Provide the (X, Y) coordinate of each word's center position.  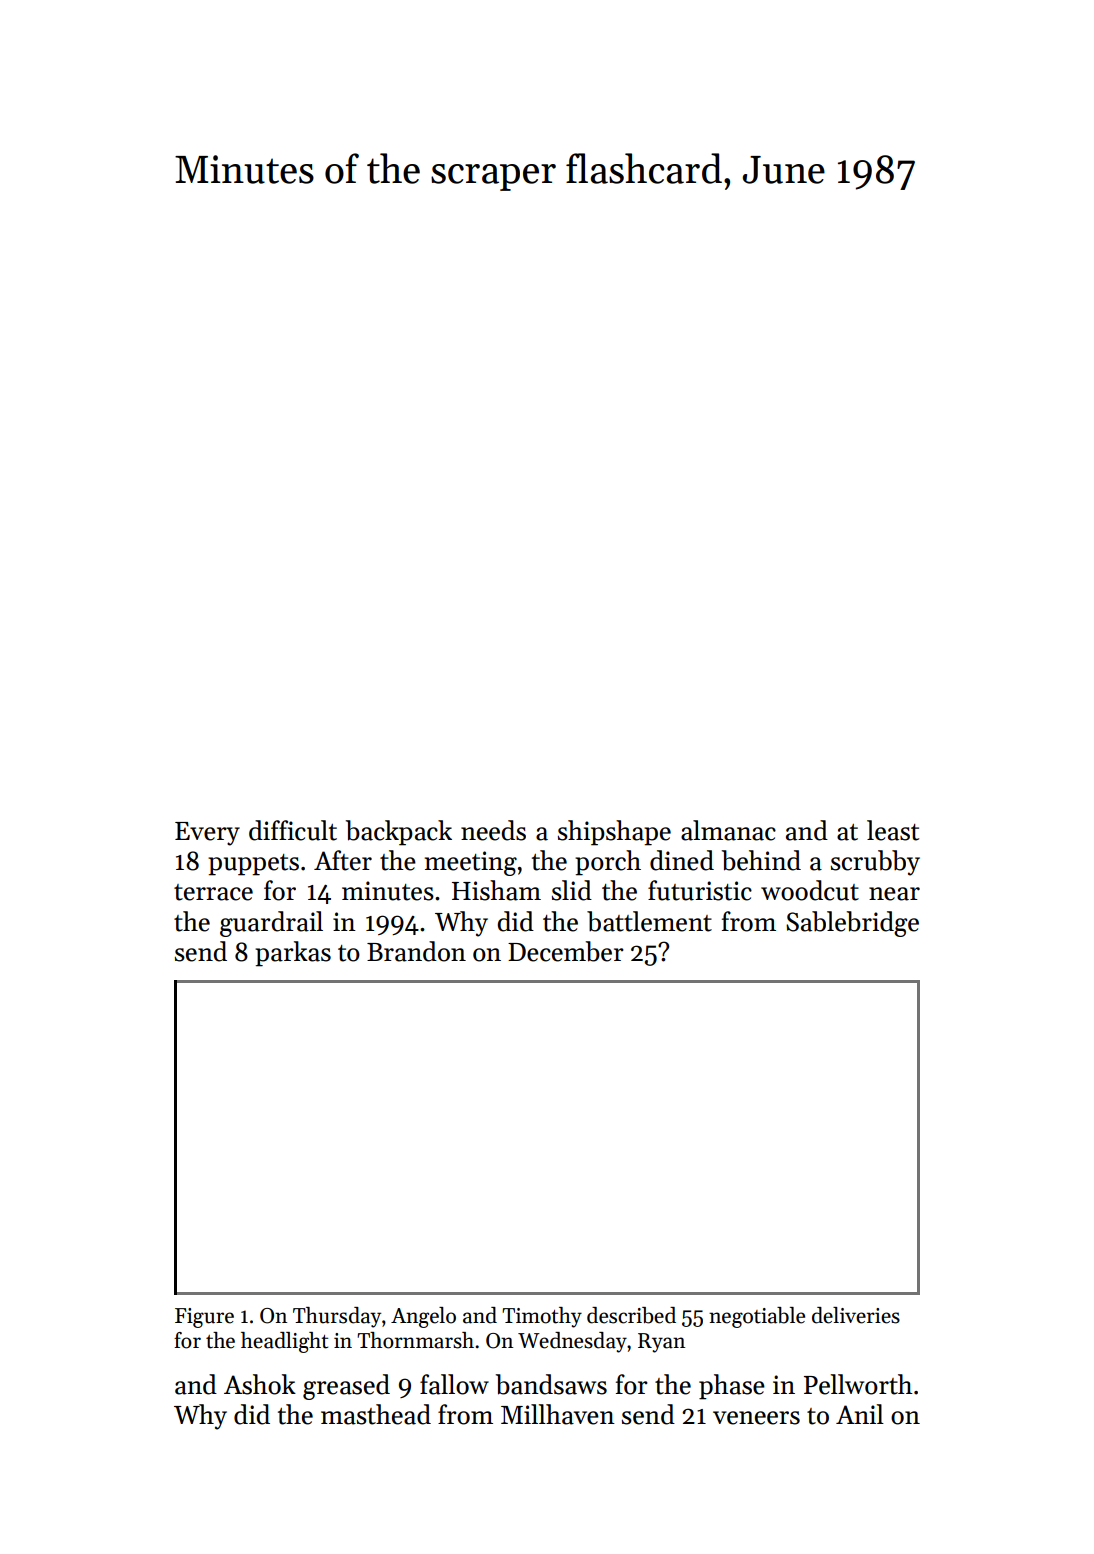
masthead (376, 1414)
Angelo (423, 1317)
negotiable (757, 1317)
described (631, 1315)
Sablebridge (852, 924)
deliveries (856, 1315)
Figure (204, 1318)
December (566, 951)
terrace (213, 892)
